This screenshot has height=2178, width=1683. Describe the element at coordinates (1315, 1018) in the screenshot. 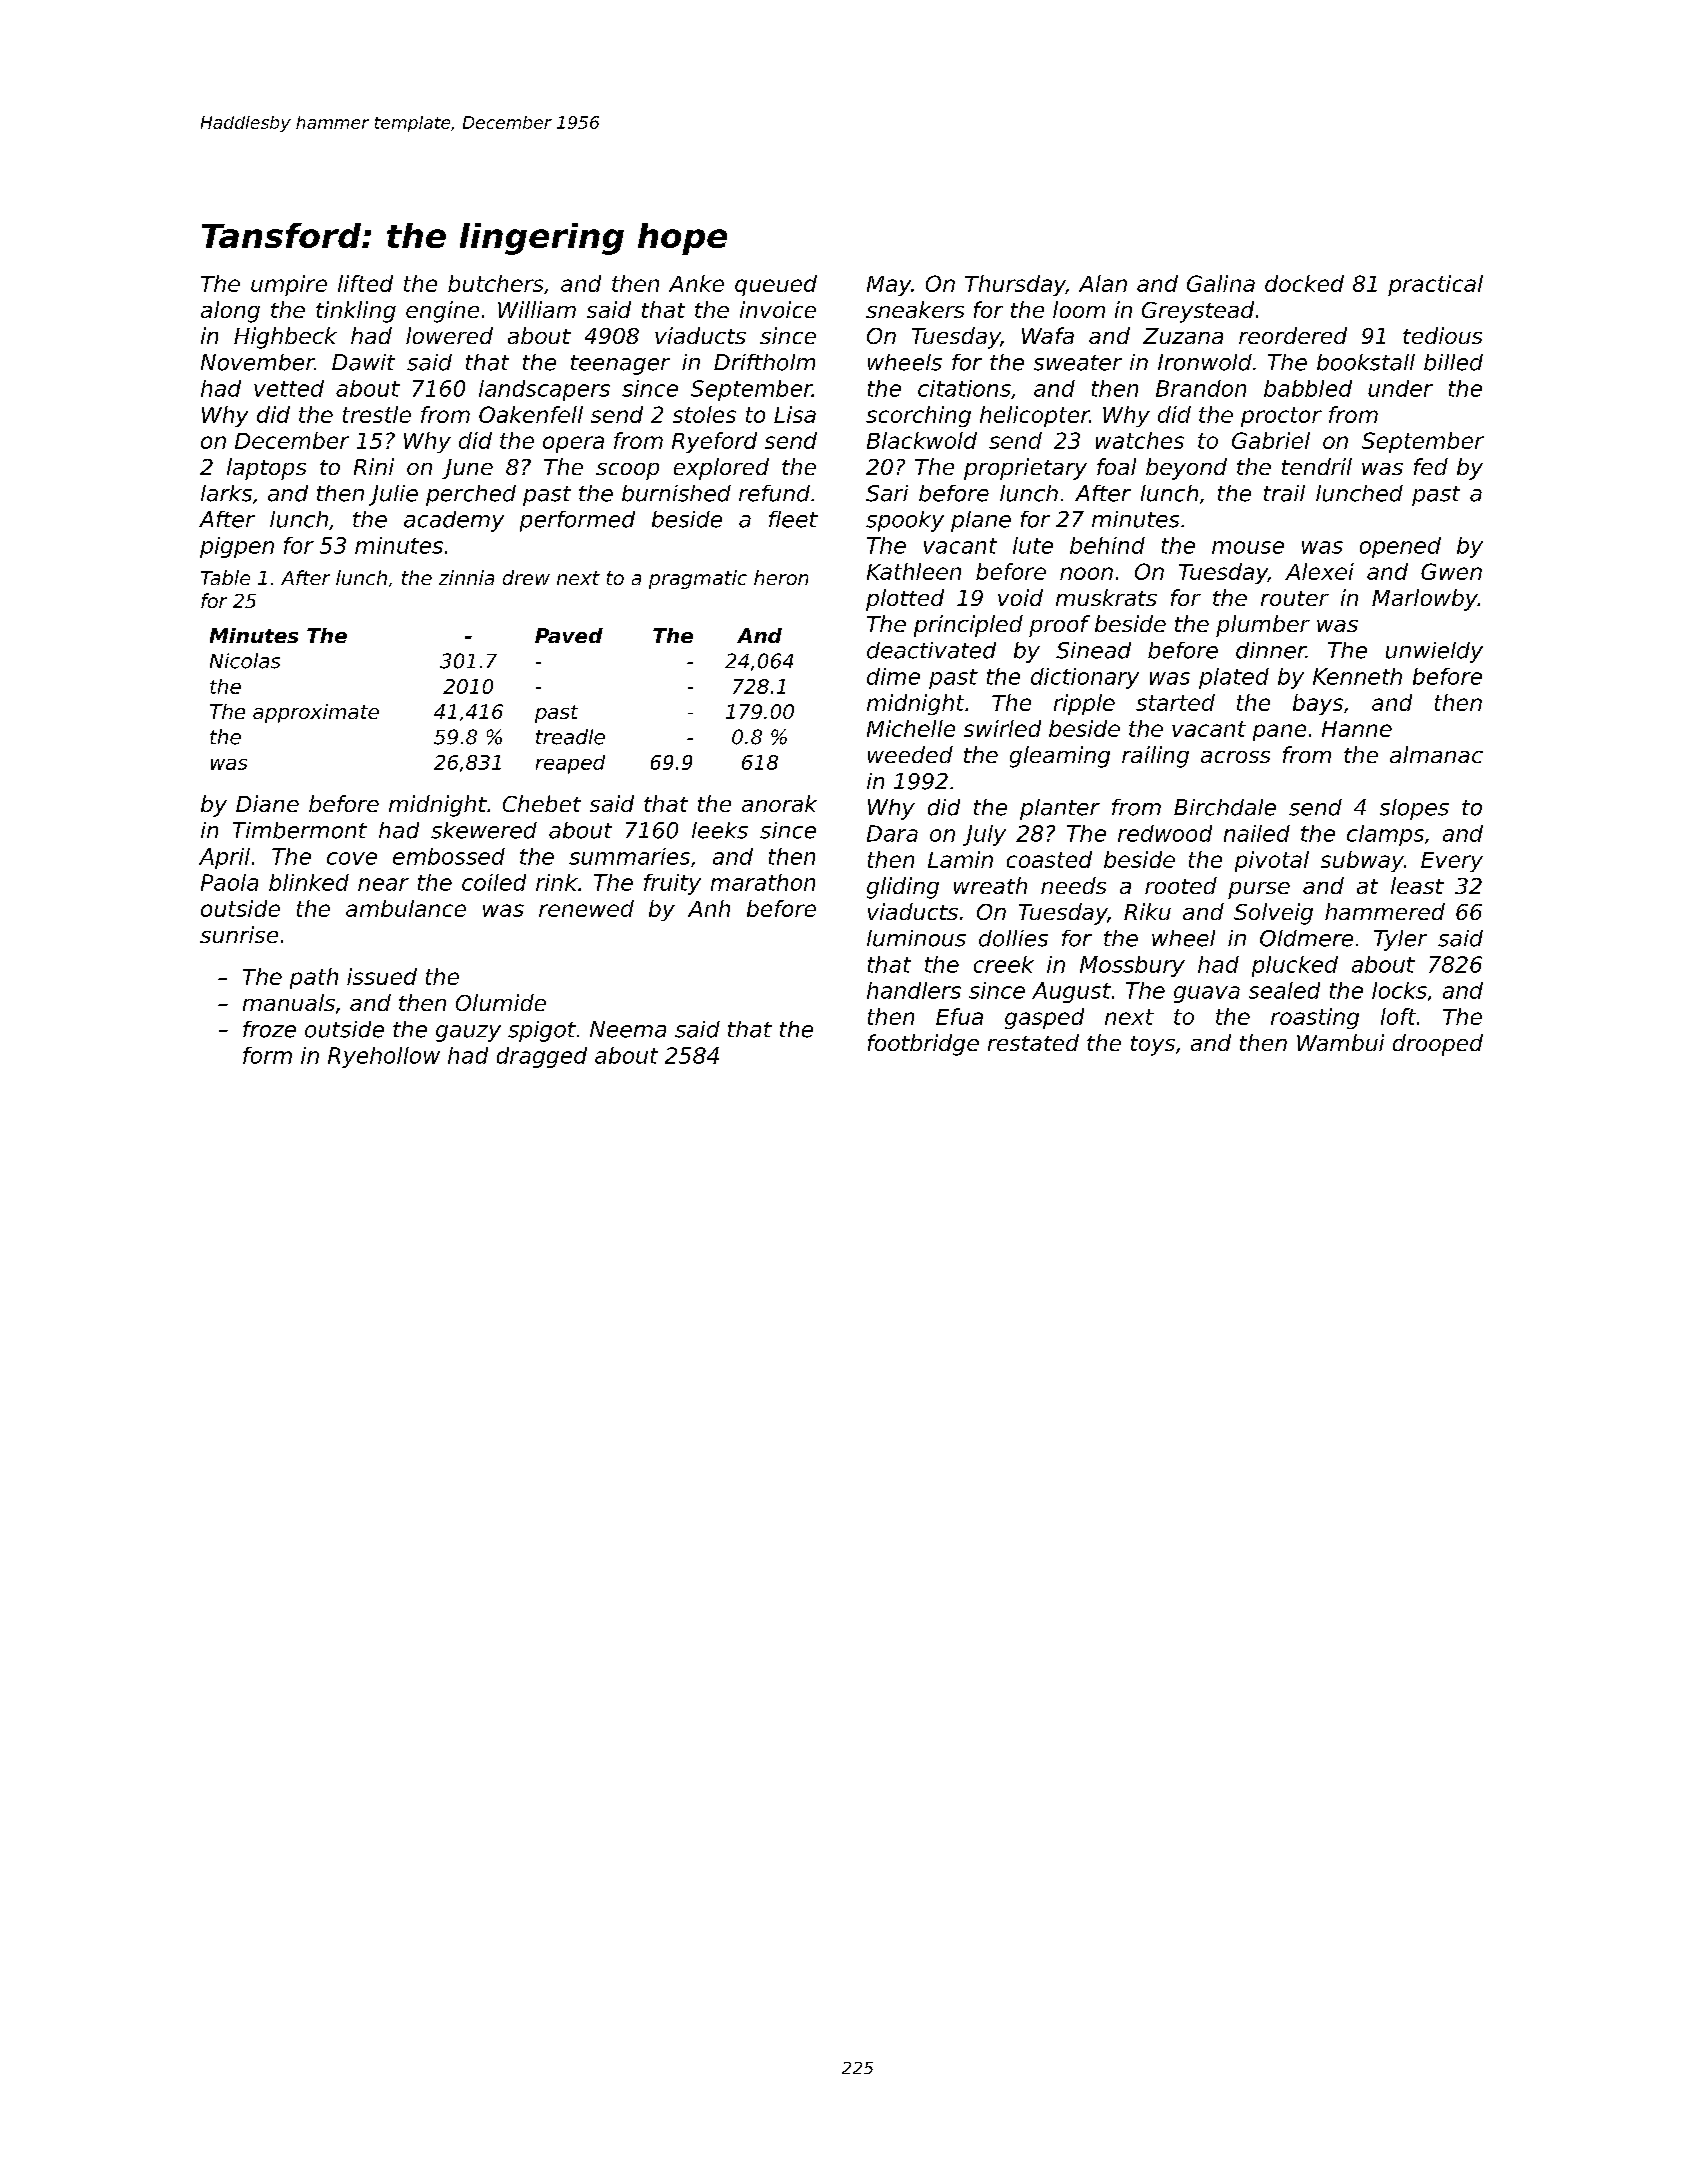

I see `roasting` at that location.
